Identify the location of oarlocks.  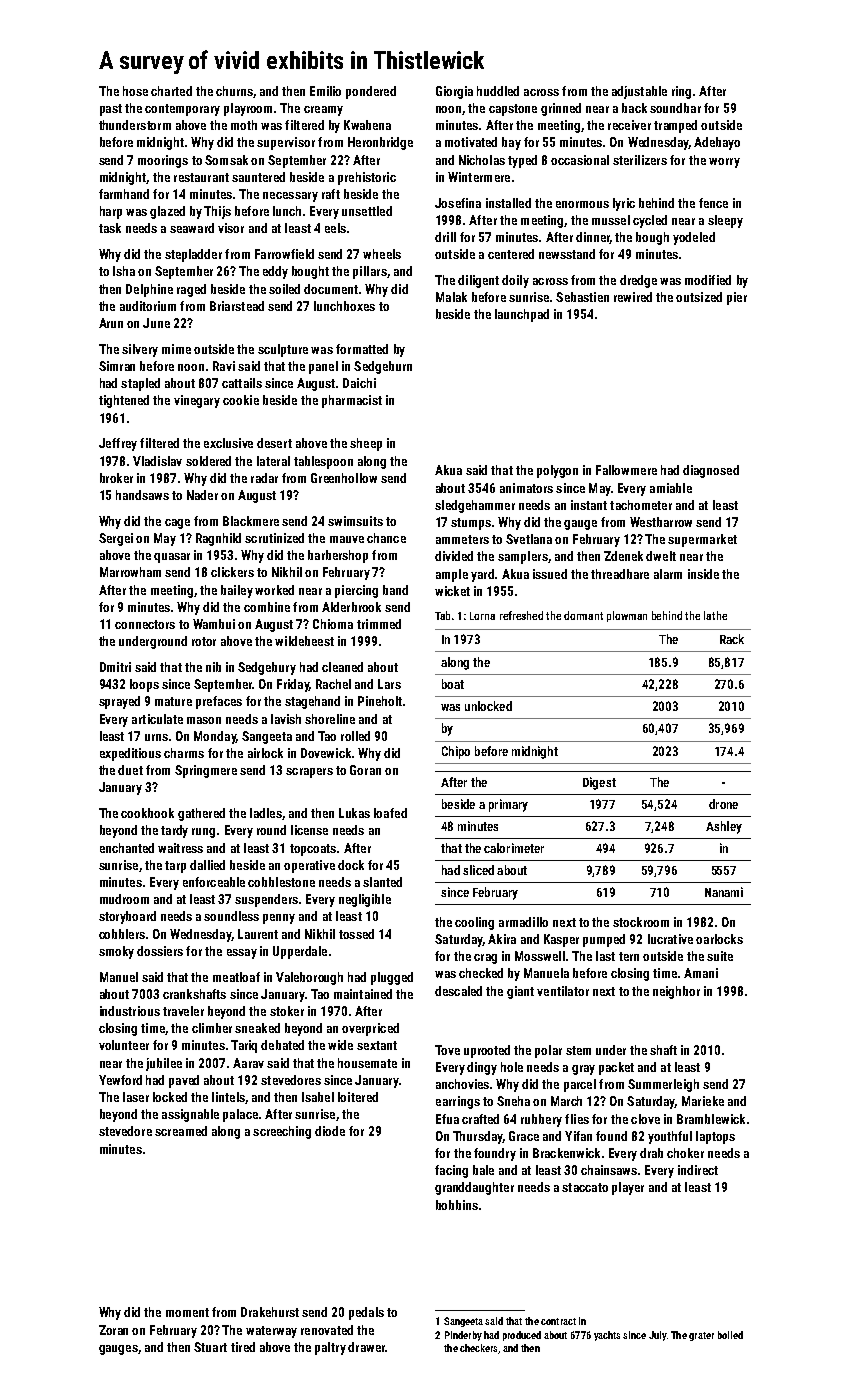
(719, 939).
